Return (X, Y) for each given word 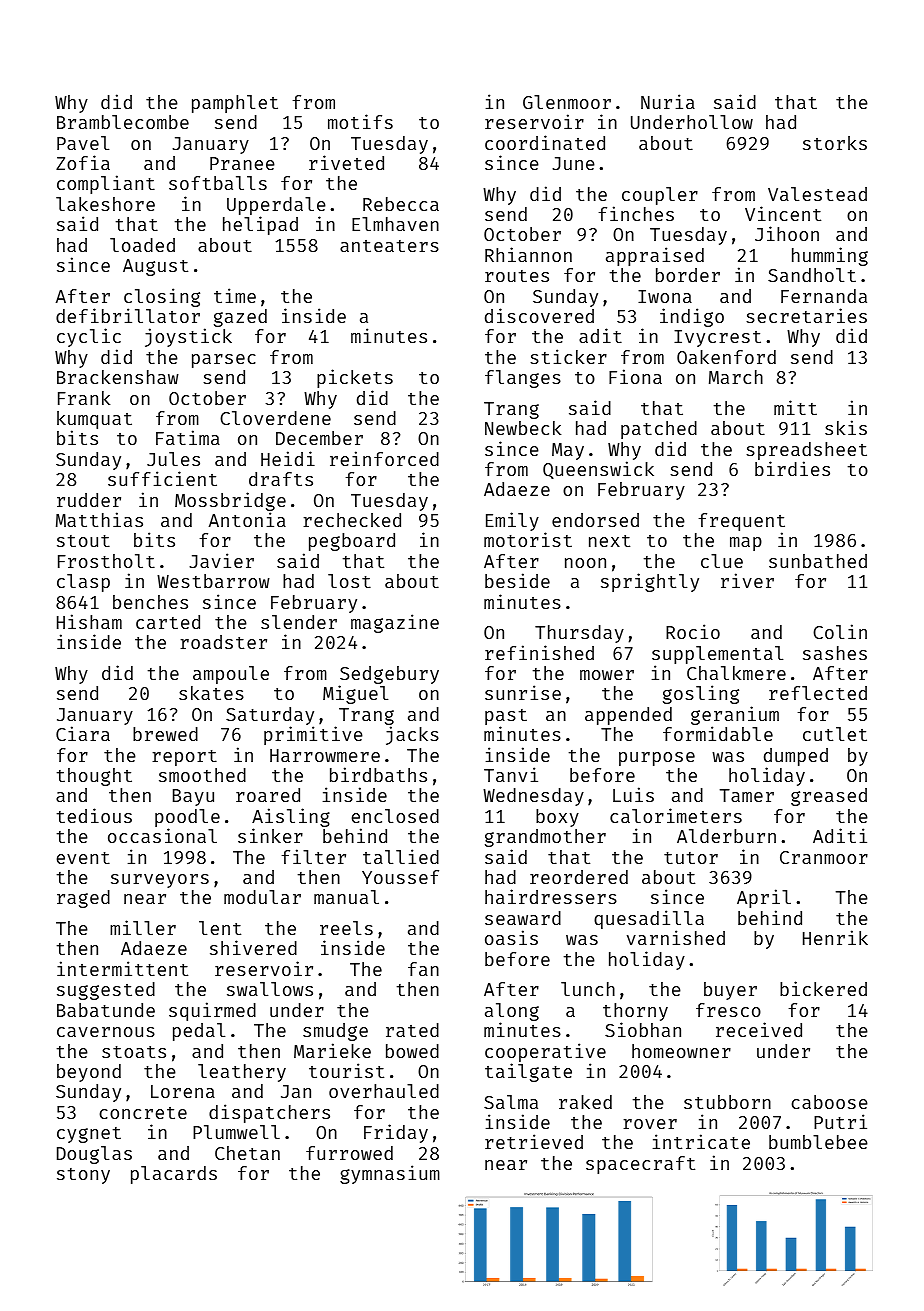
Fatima (188, 437)
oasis (511, 937)
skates (211, 693)
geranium (735, 715)
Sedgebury (389, 675)
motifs (360, 121)
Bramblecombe (123, 122)
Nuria (668, 101)
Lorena (183, 1091)
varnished (676, 937)
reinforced (384, 458)
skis (846, 427)
